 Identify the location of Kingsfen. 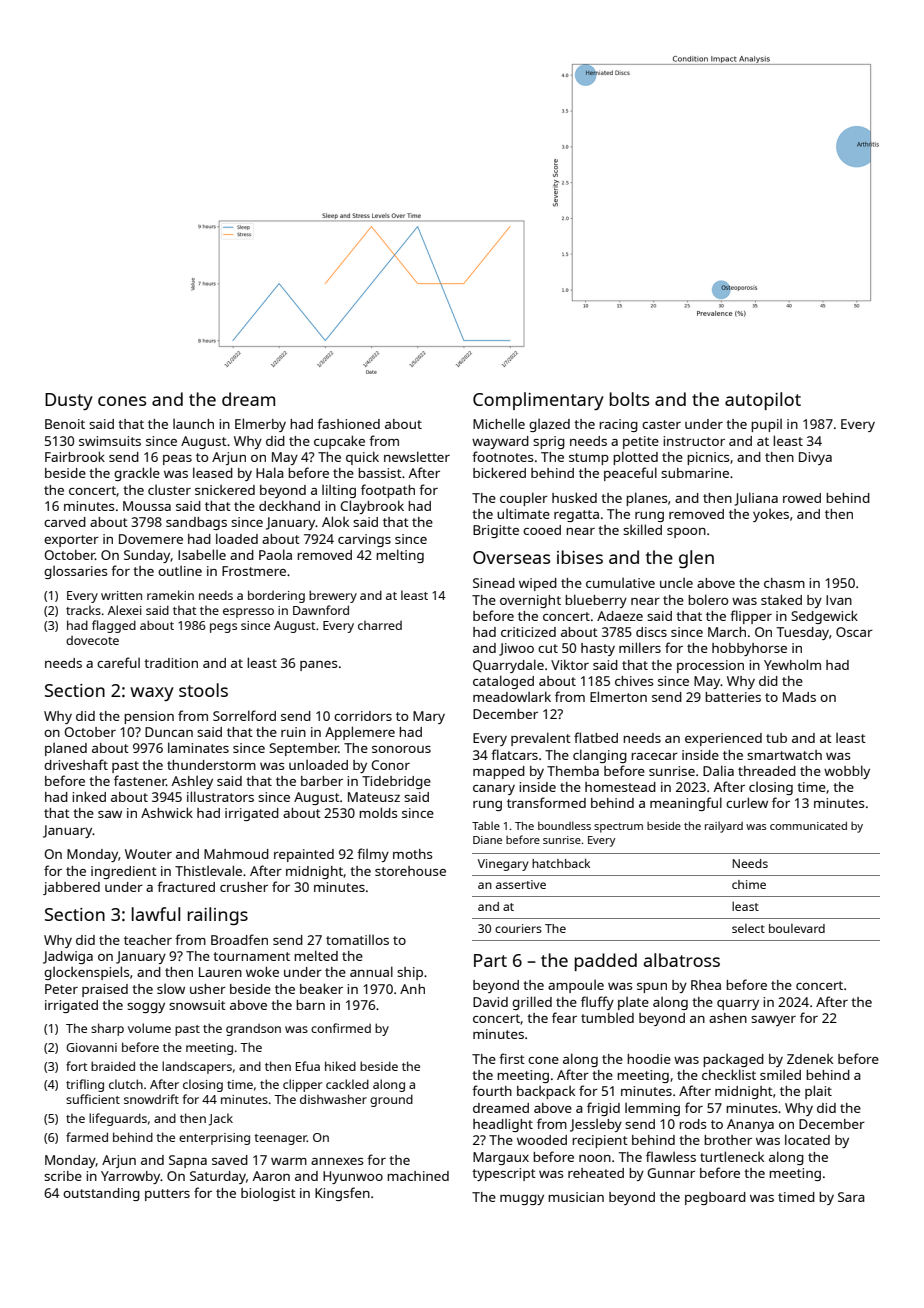
(342, 1194).
